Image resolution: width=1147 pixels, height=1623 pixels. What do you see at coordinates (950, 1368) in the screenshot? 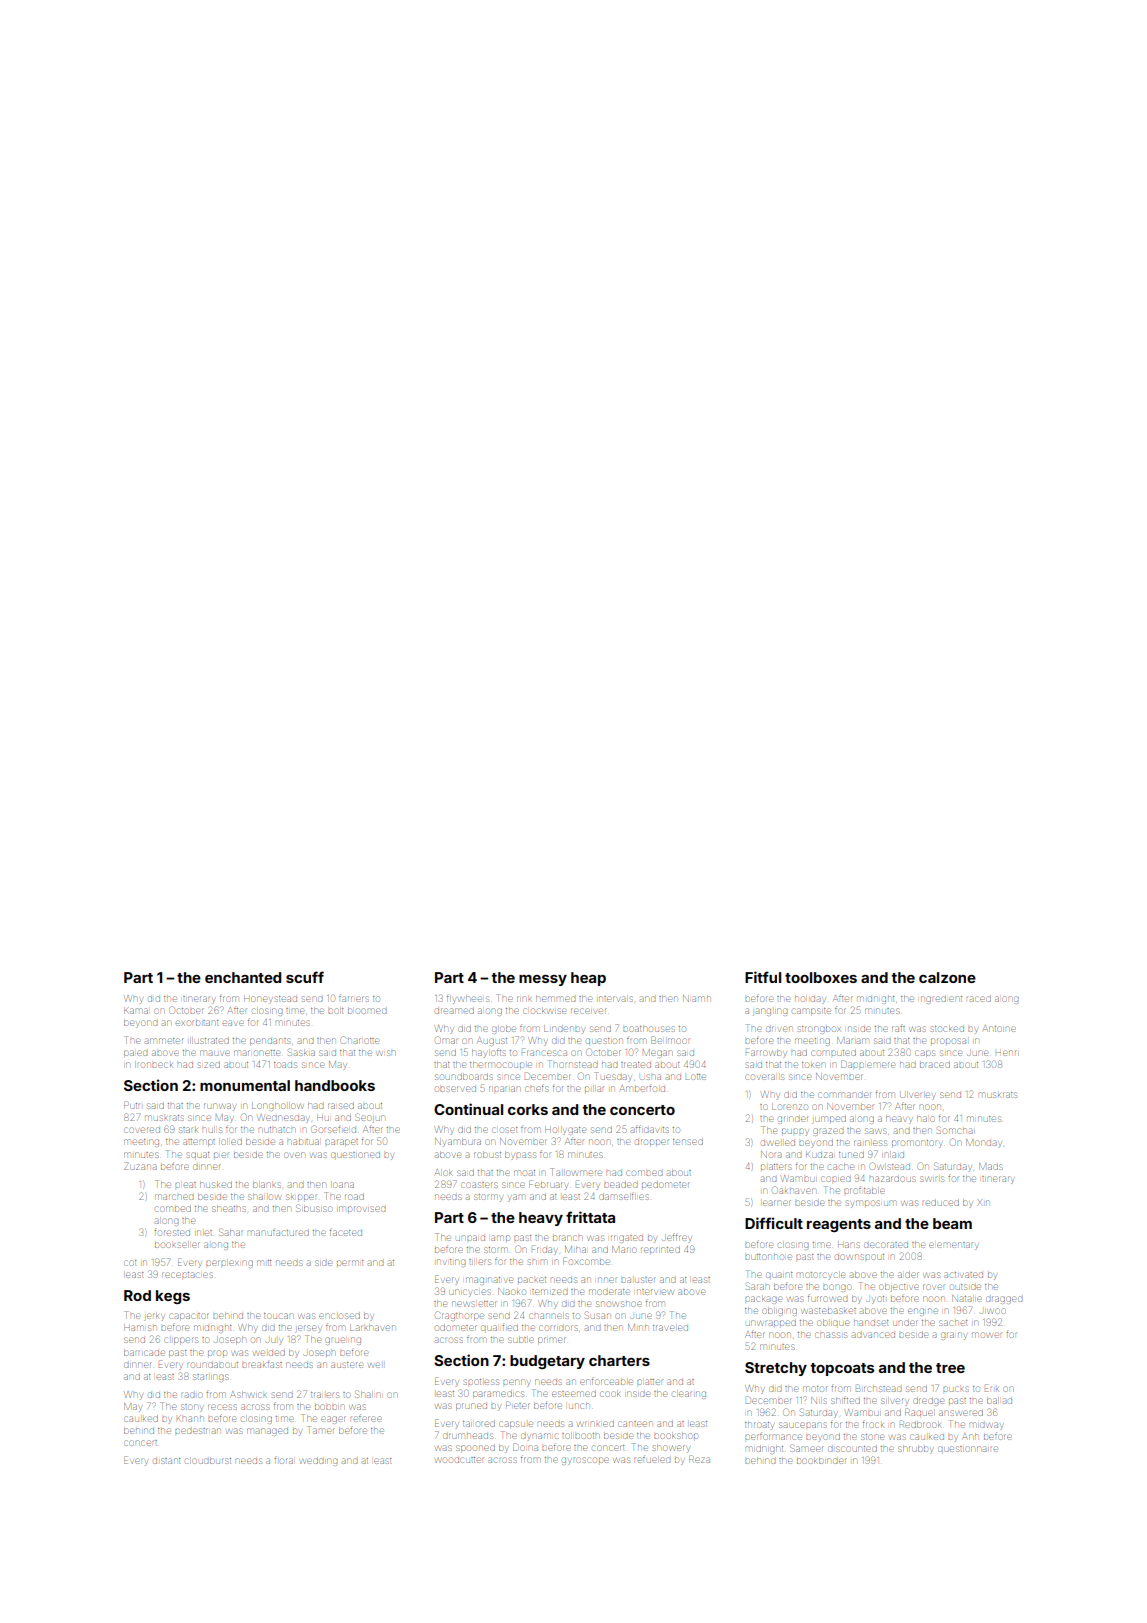
I see `tree` at bounding box center [950, 1368].
